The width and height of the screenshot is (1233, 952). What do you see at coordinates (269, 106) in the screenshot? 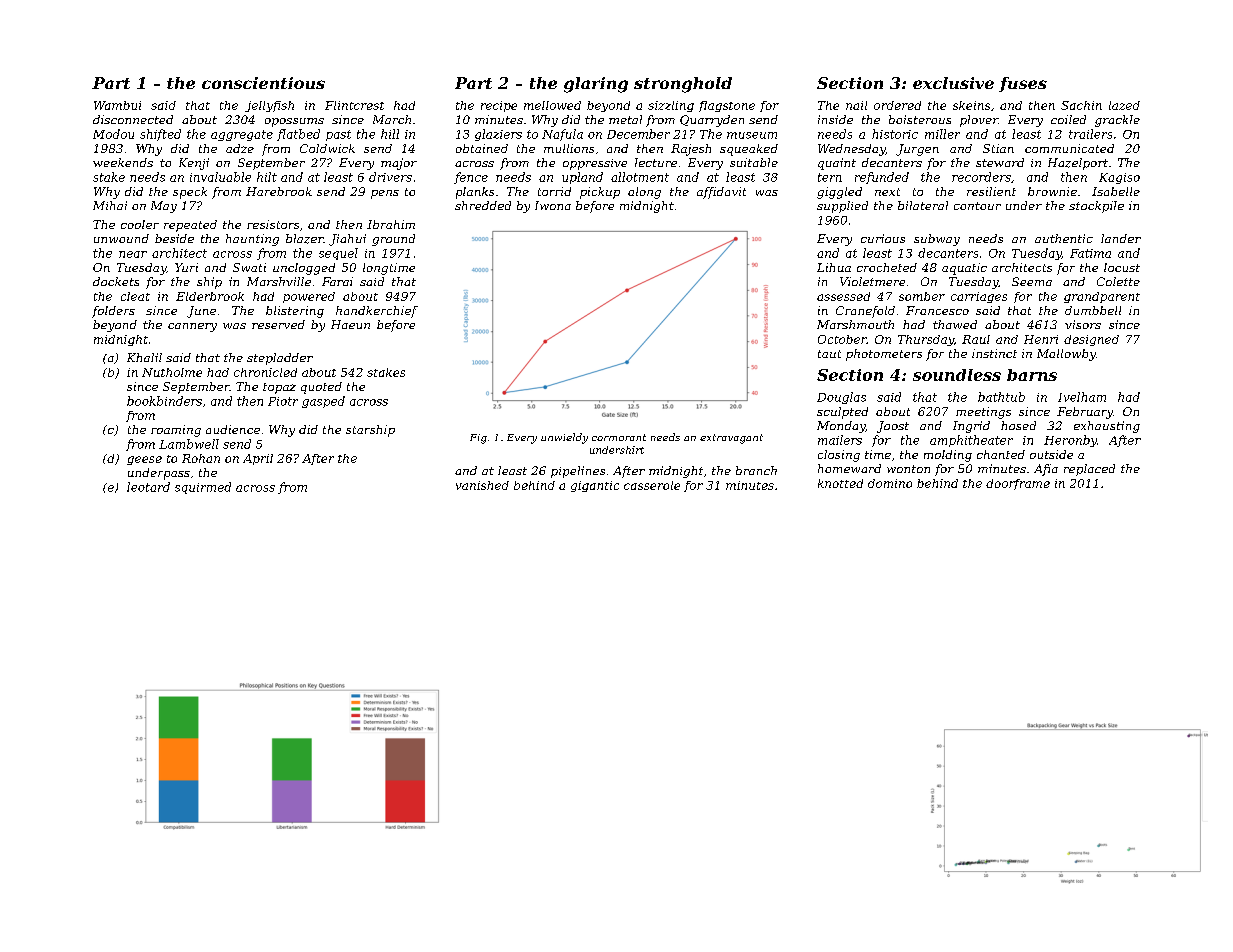
I see `jellyfish` at bounding box center [269, 106].
